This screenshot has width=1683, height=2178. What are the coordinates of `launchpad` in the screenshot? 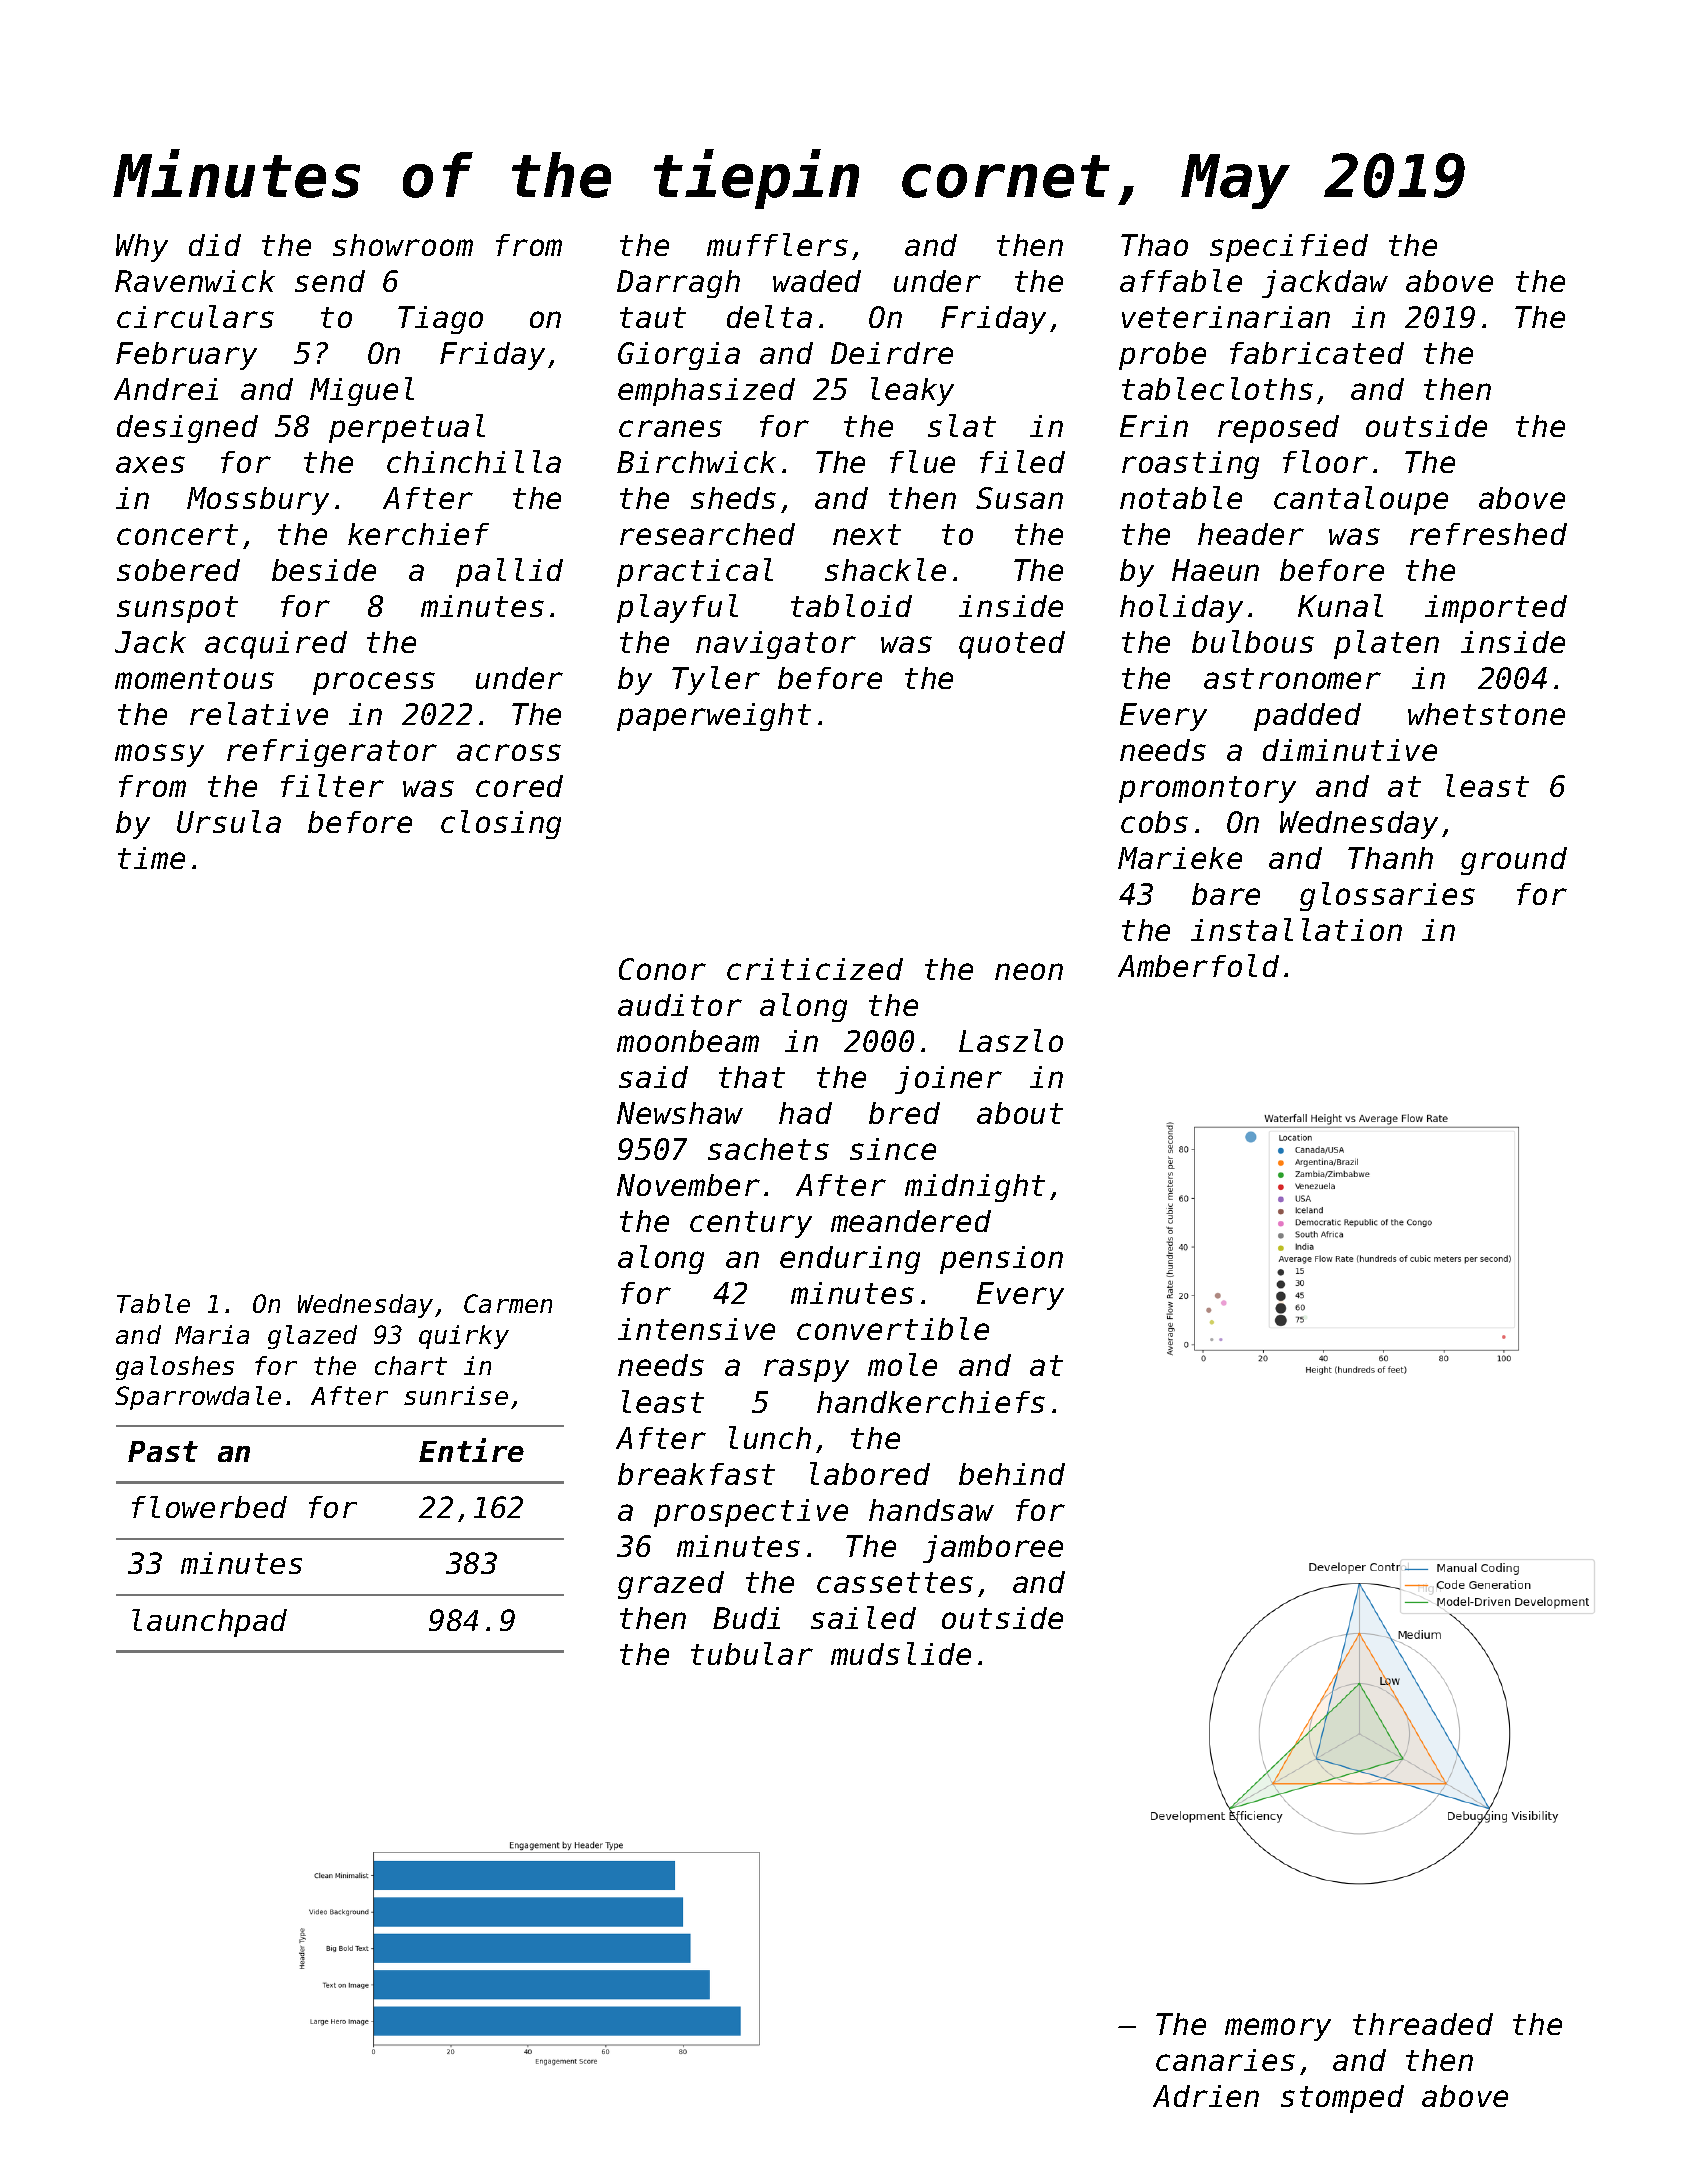 It's located at (209, 1623).
